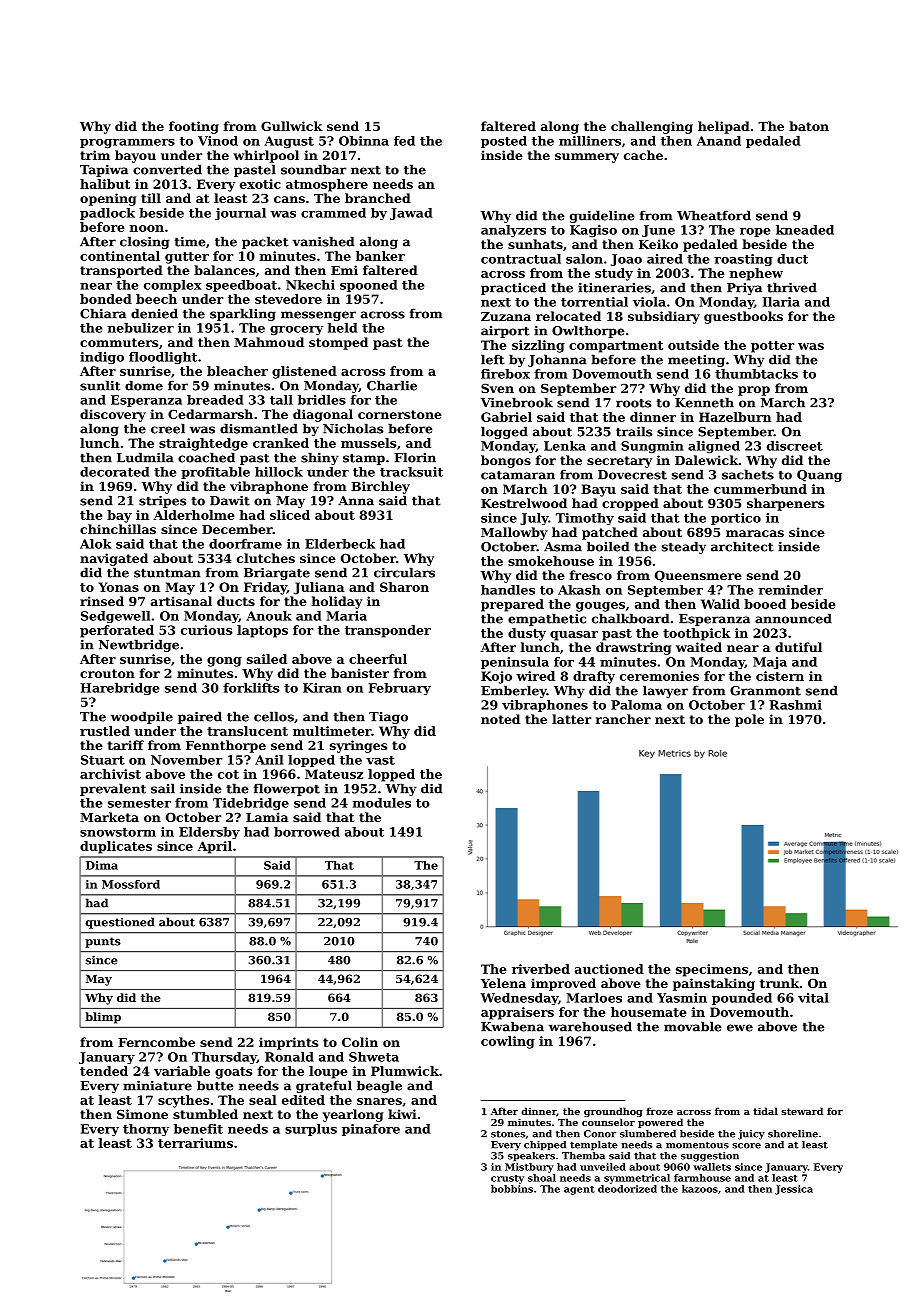 The width and height of the screenshot is (924, 1314). What do you see at coordinates (505, 332) in the screenshot?
I see `airport` at bounding box center [505, 332].
